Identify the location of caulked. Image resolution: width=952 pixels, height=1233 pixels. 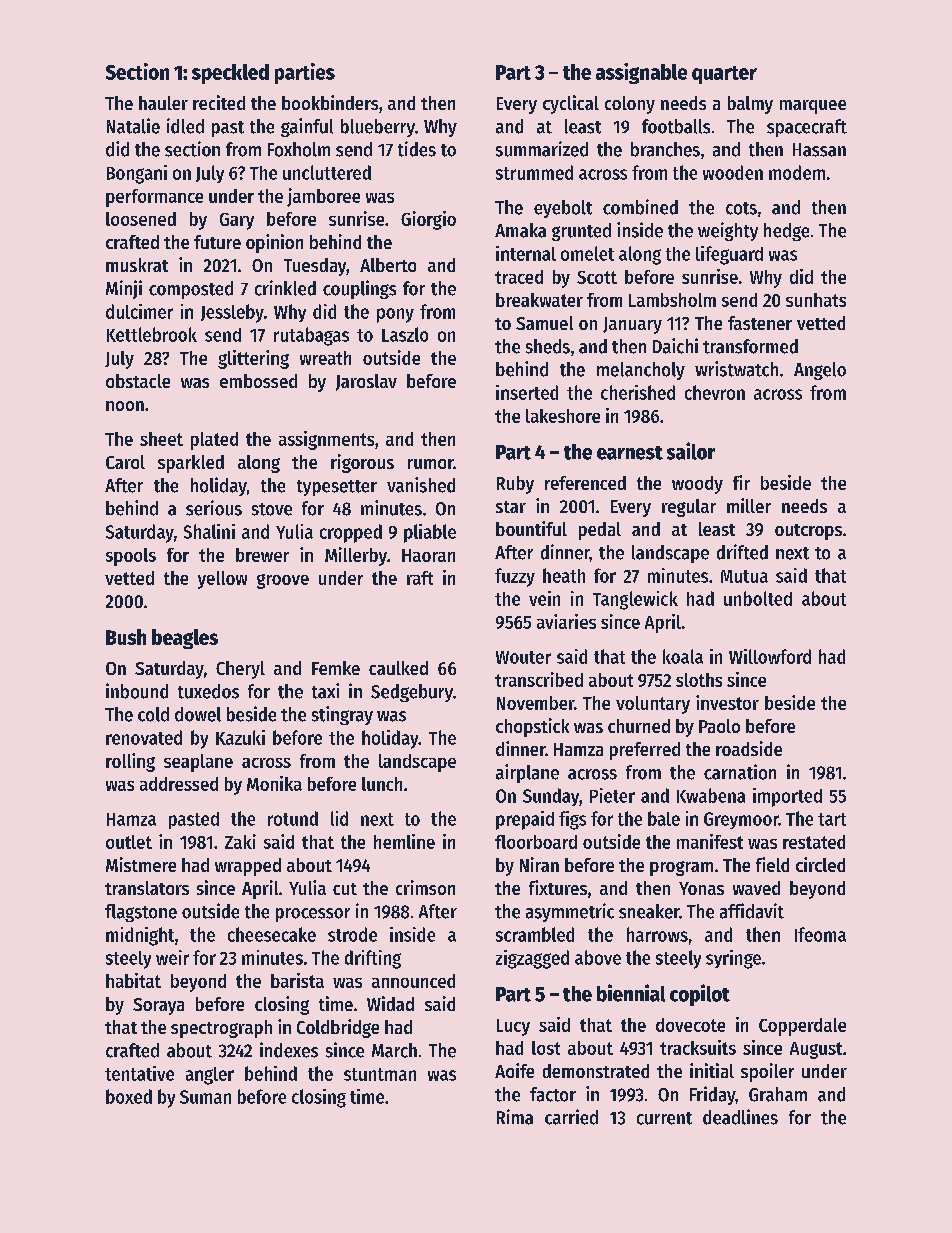
(398, 668).
